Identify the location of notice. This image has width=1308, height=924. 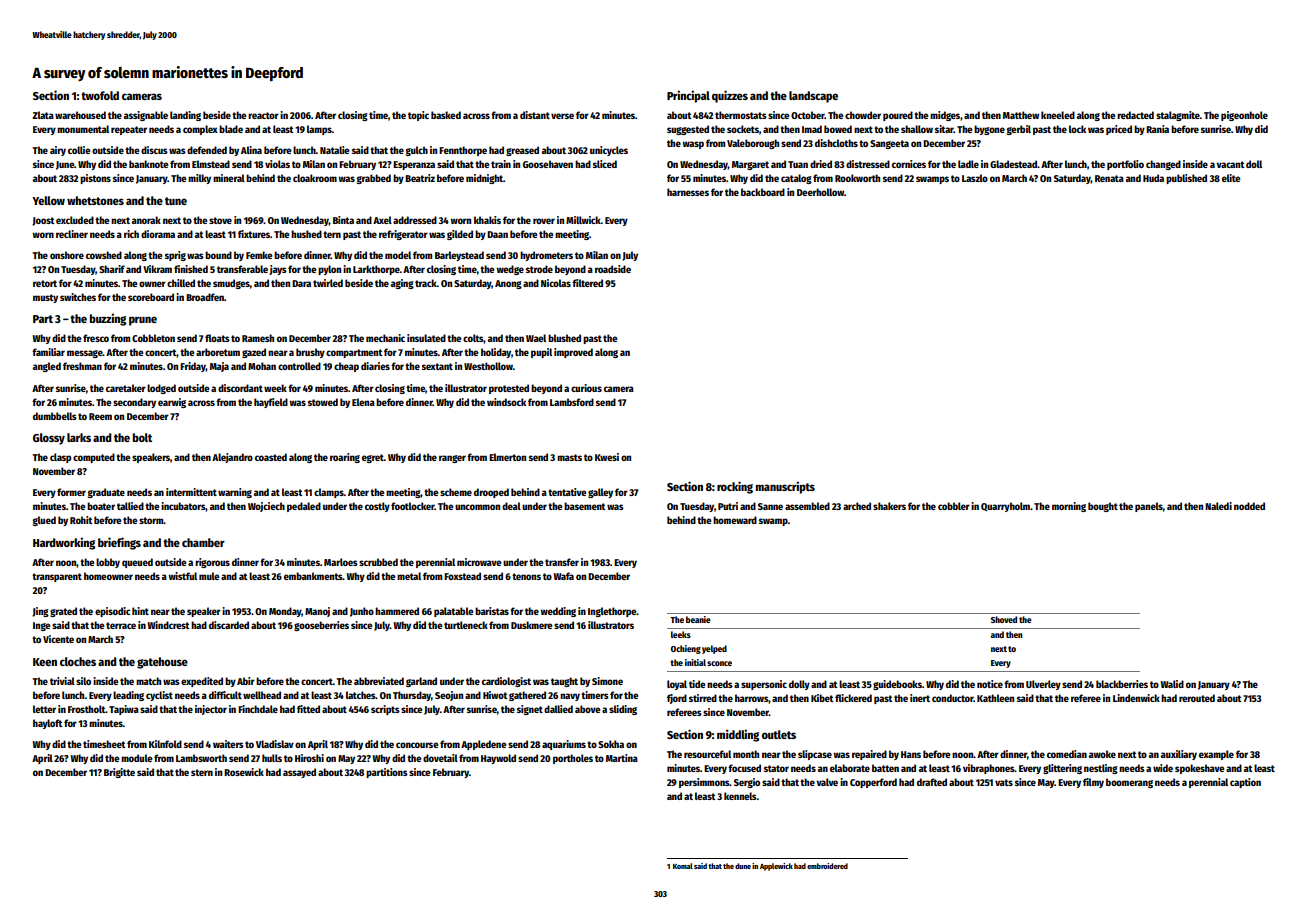
(990, 684).
